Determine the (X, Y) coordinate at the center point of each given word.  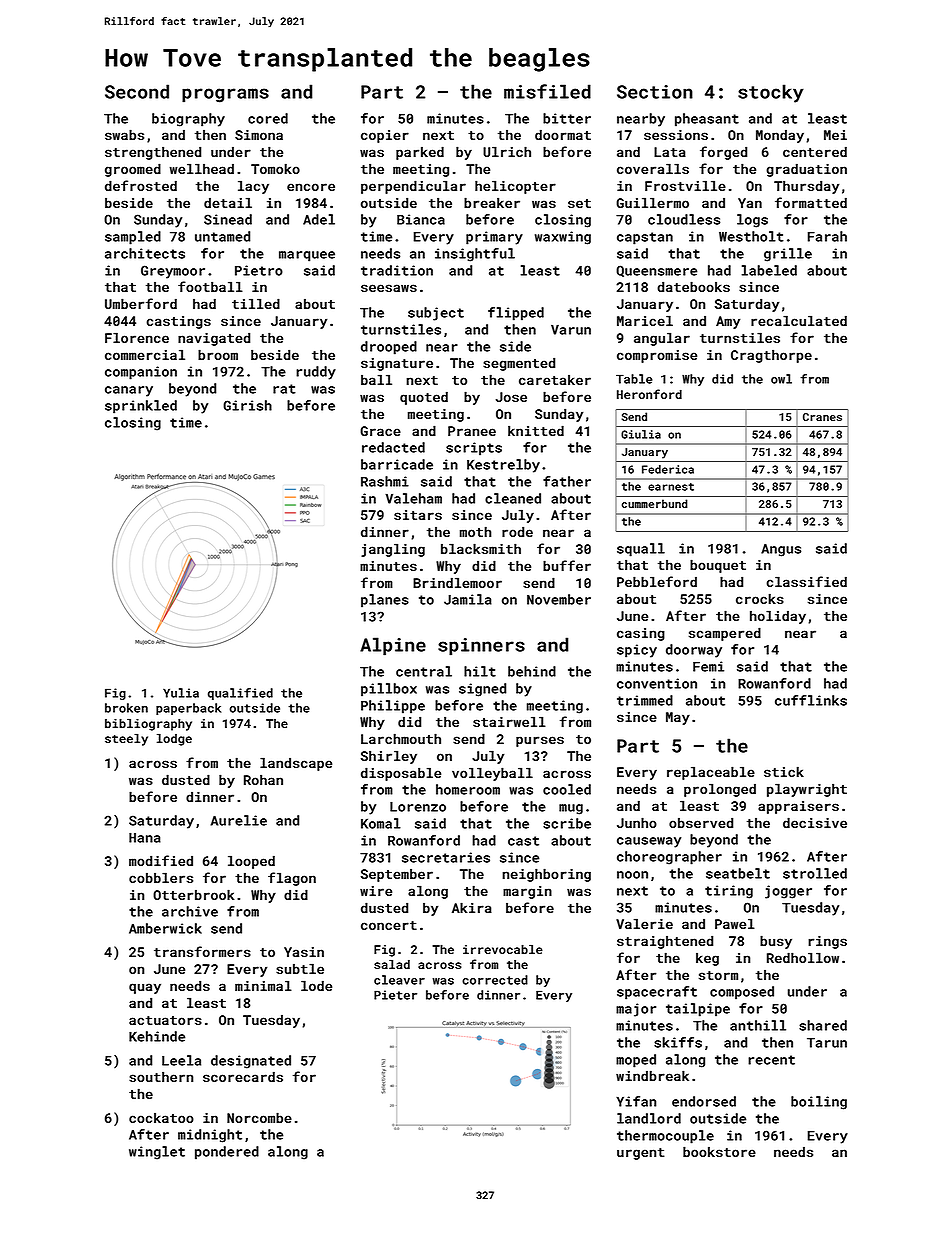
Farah (827, 236)
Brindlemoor (457, 582)
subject (436, 314)
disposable (401, 774)
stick (784, 771)
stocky (771, 93)
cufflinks (811, 700)
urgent (641, 1154)
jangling (393, 550)
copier (385, 136)
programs (225, 95)
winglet (157, 1153)
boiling (819, 1103)
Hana (145, 837)
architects (145, 253)
